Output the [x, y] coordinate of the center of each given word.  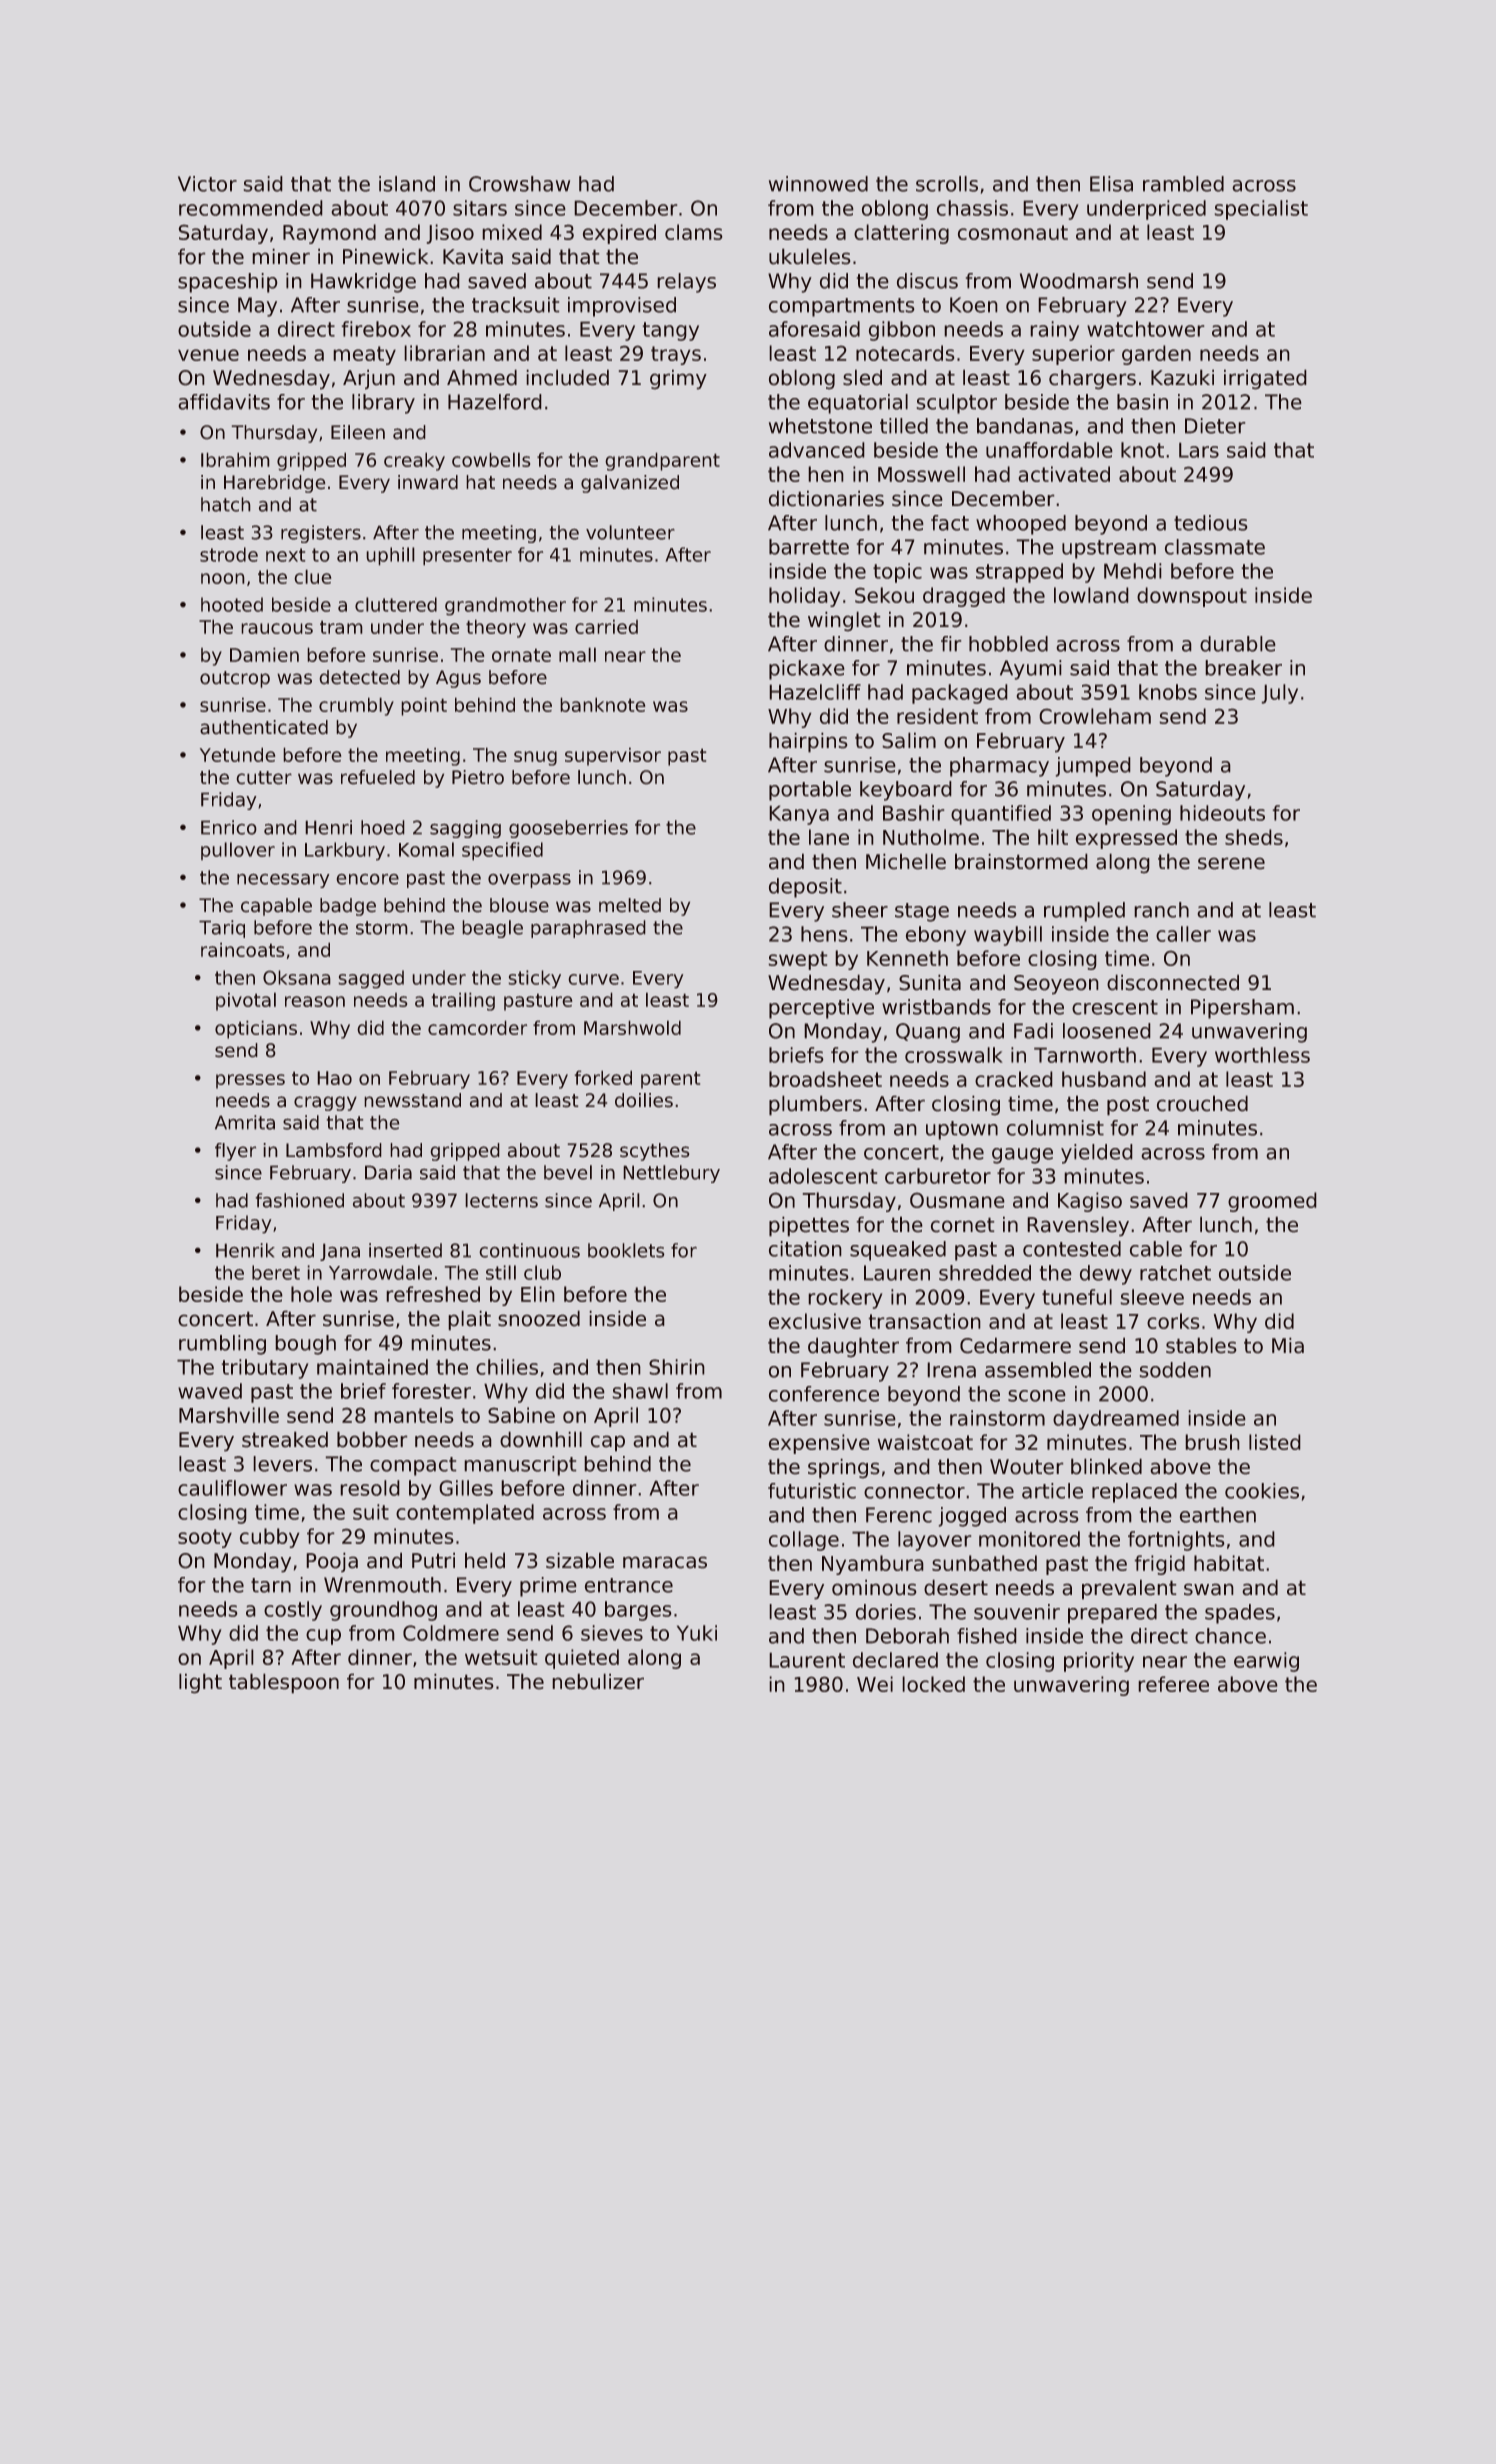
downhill [541, 1439]
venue [208, 355]
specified [502, 851]
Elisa [1111, 184]
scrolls [947, 184]
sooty [205, 1538]
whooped [1021, 525]
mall [577, 654]
